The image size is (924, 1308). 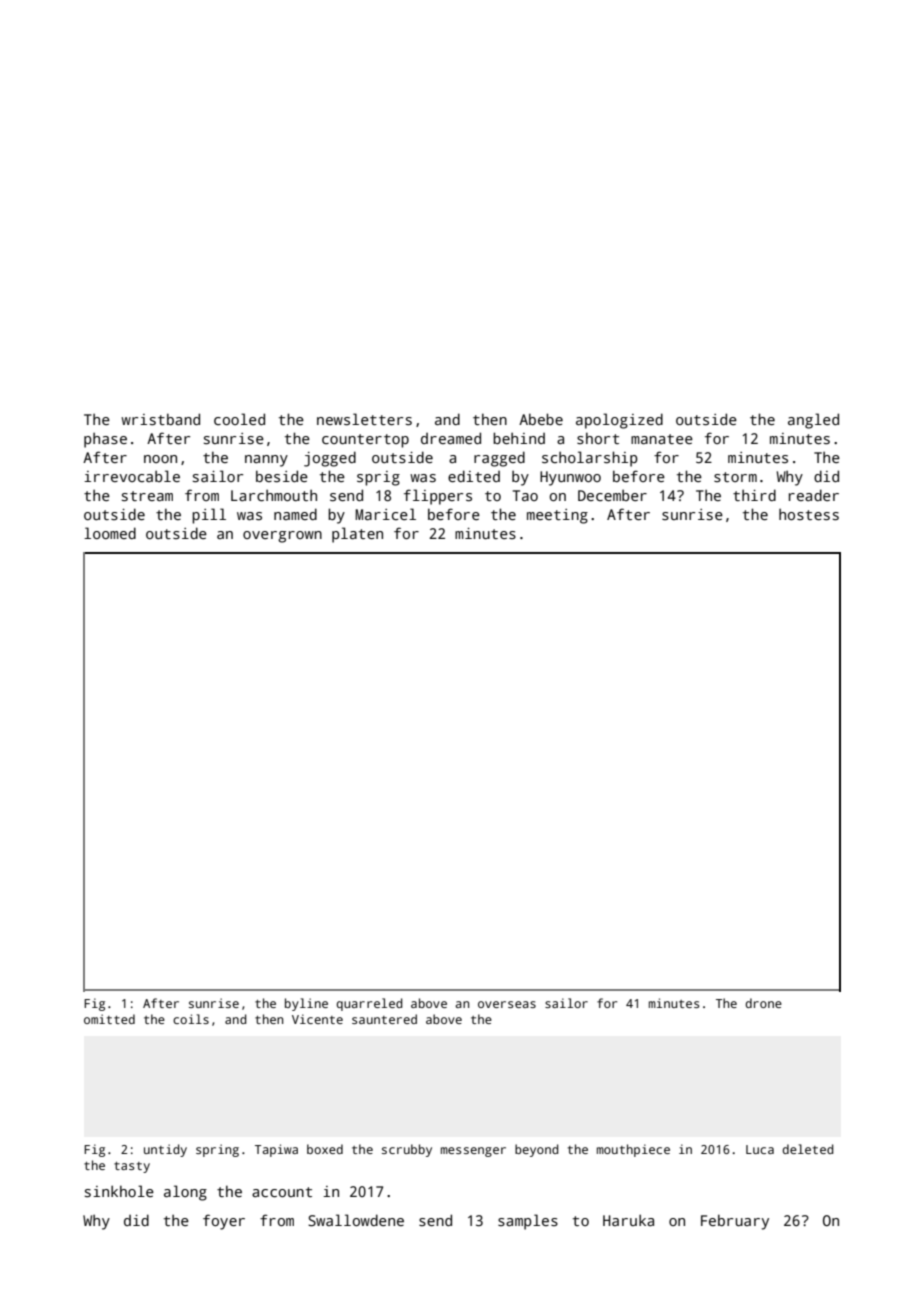 What do you see at coordinates (160, 419) in the screenshot?
I see `wristband` at bounding box center [160, 419].
